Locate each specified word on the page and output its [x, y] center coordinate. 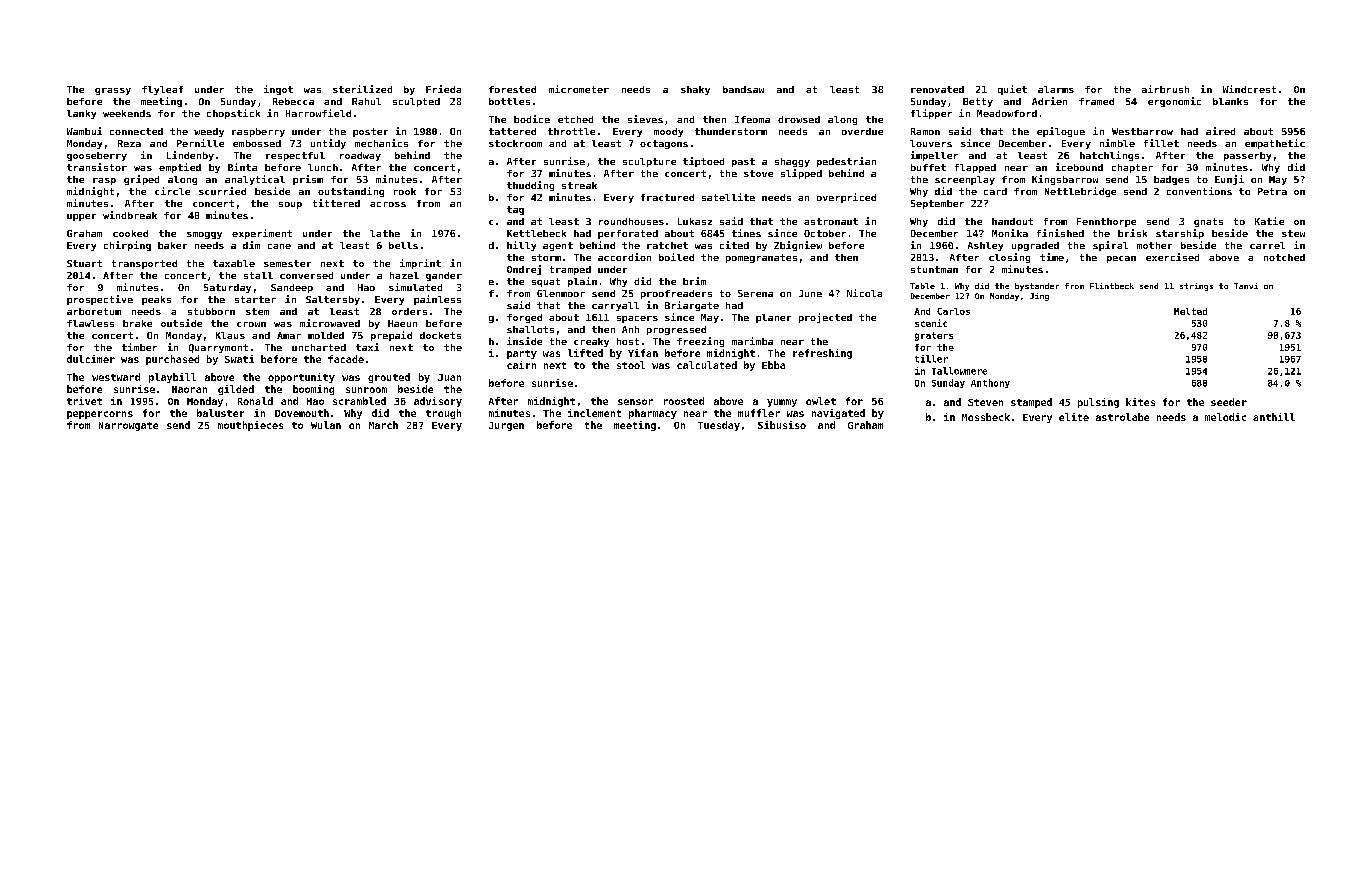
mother [1154, 245]
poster [370, 132]
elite [1074, 417]
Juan [449, 377]
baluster [220, 413]
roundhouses [631, 221]
